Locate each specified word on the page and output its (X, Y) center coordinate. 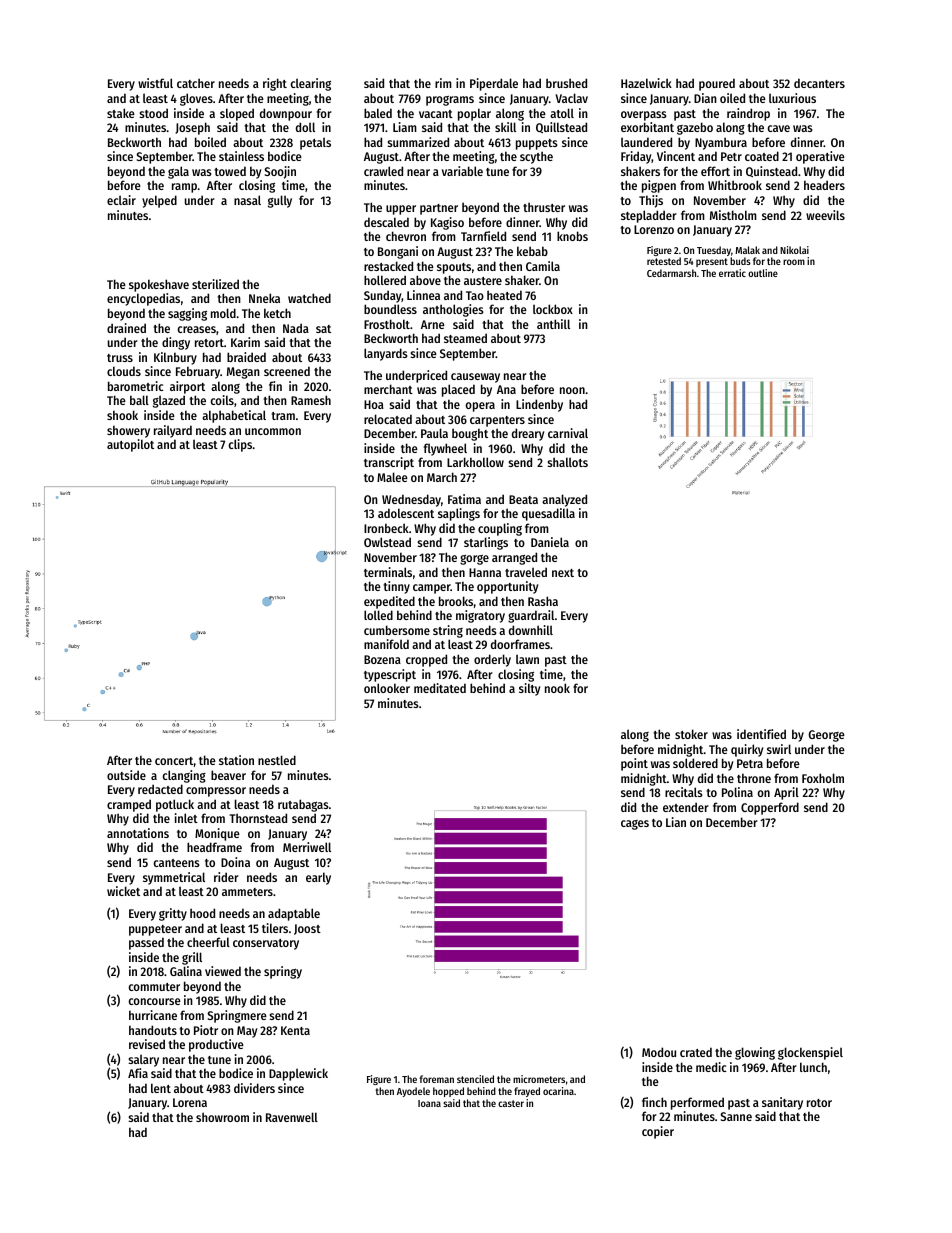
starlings (486, 543)
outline (763, 273)
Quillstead (561, 127)
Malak (747, 250)
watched (309, 298)
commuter (154, 987)
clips (240, 445)
